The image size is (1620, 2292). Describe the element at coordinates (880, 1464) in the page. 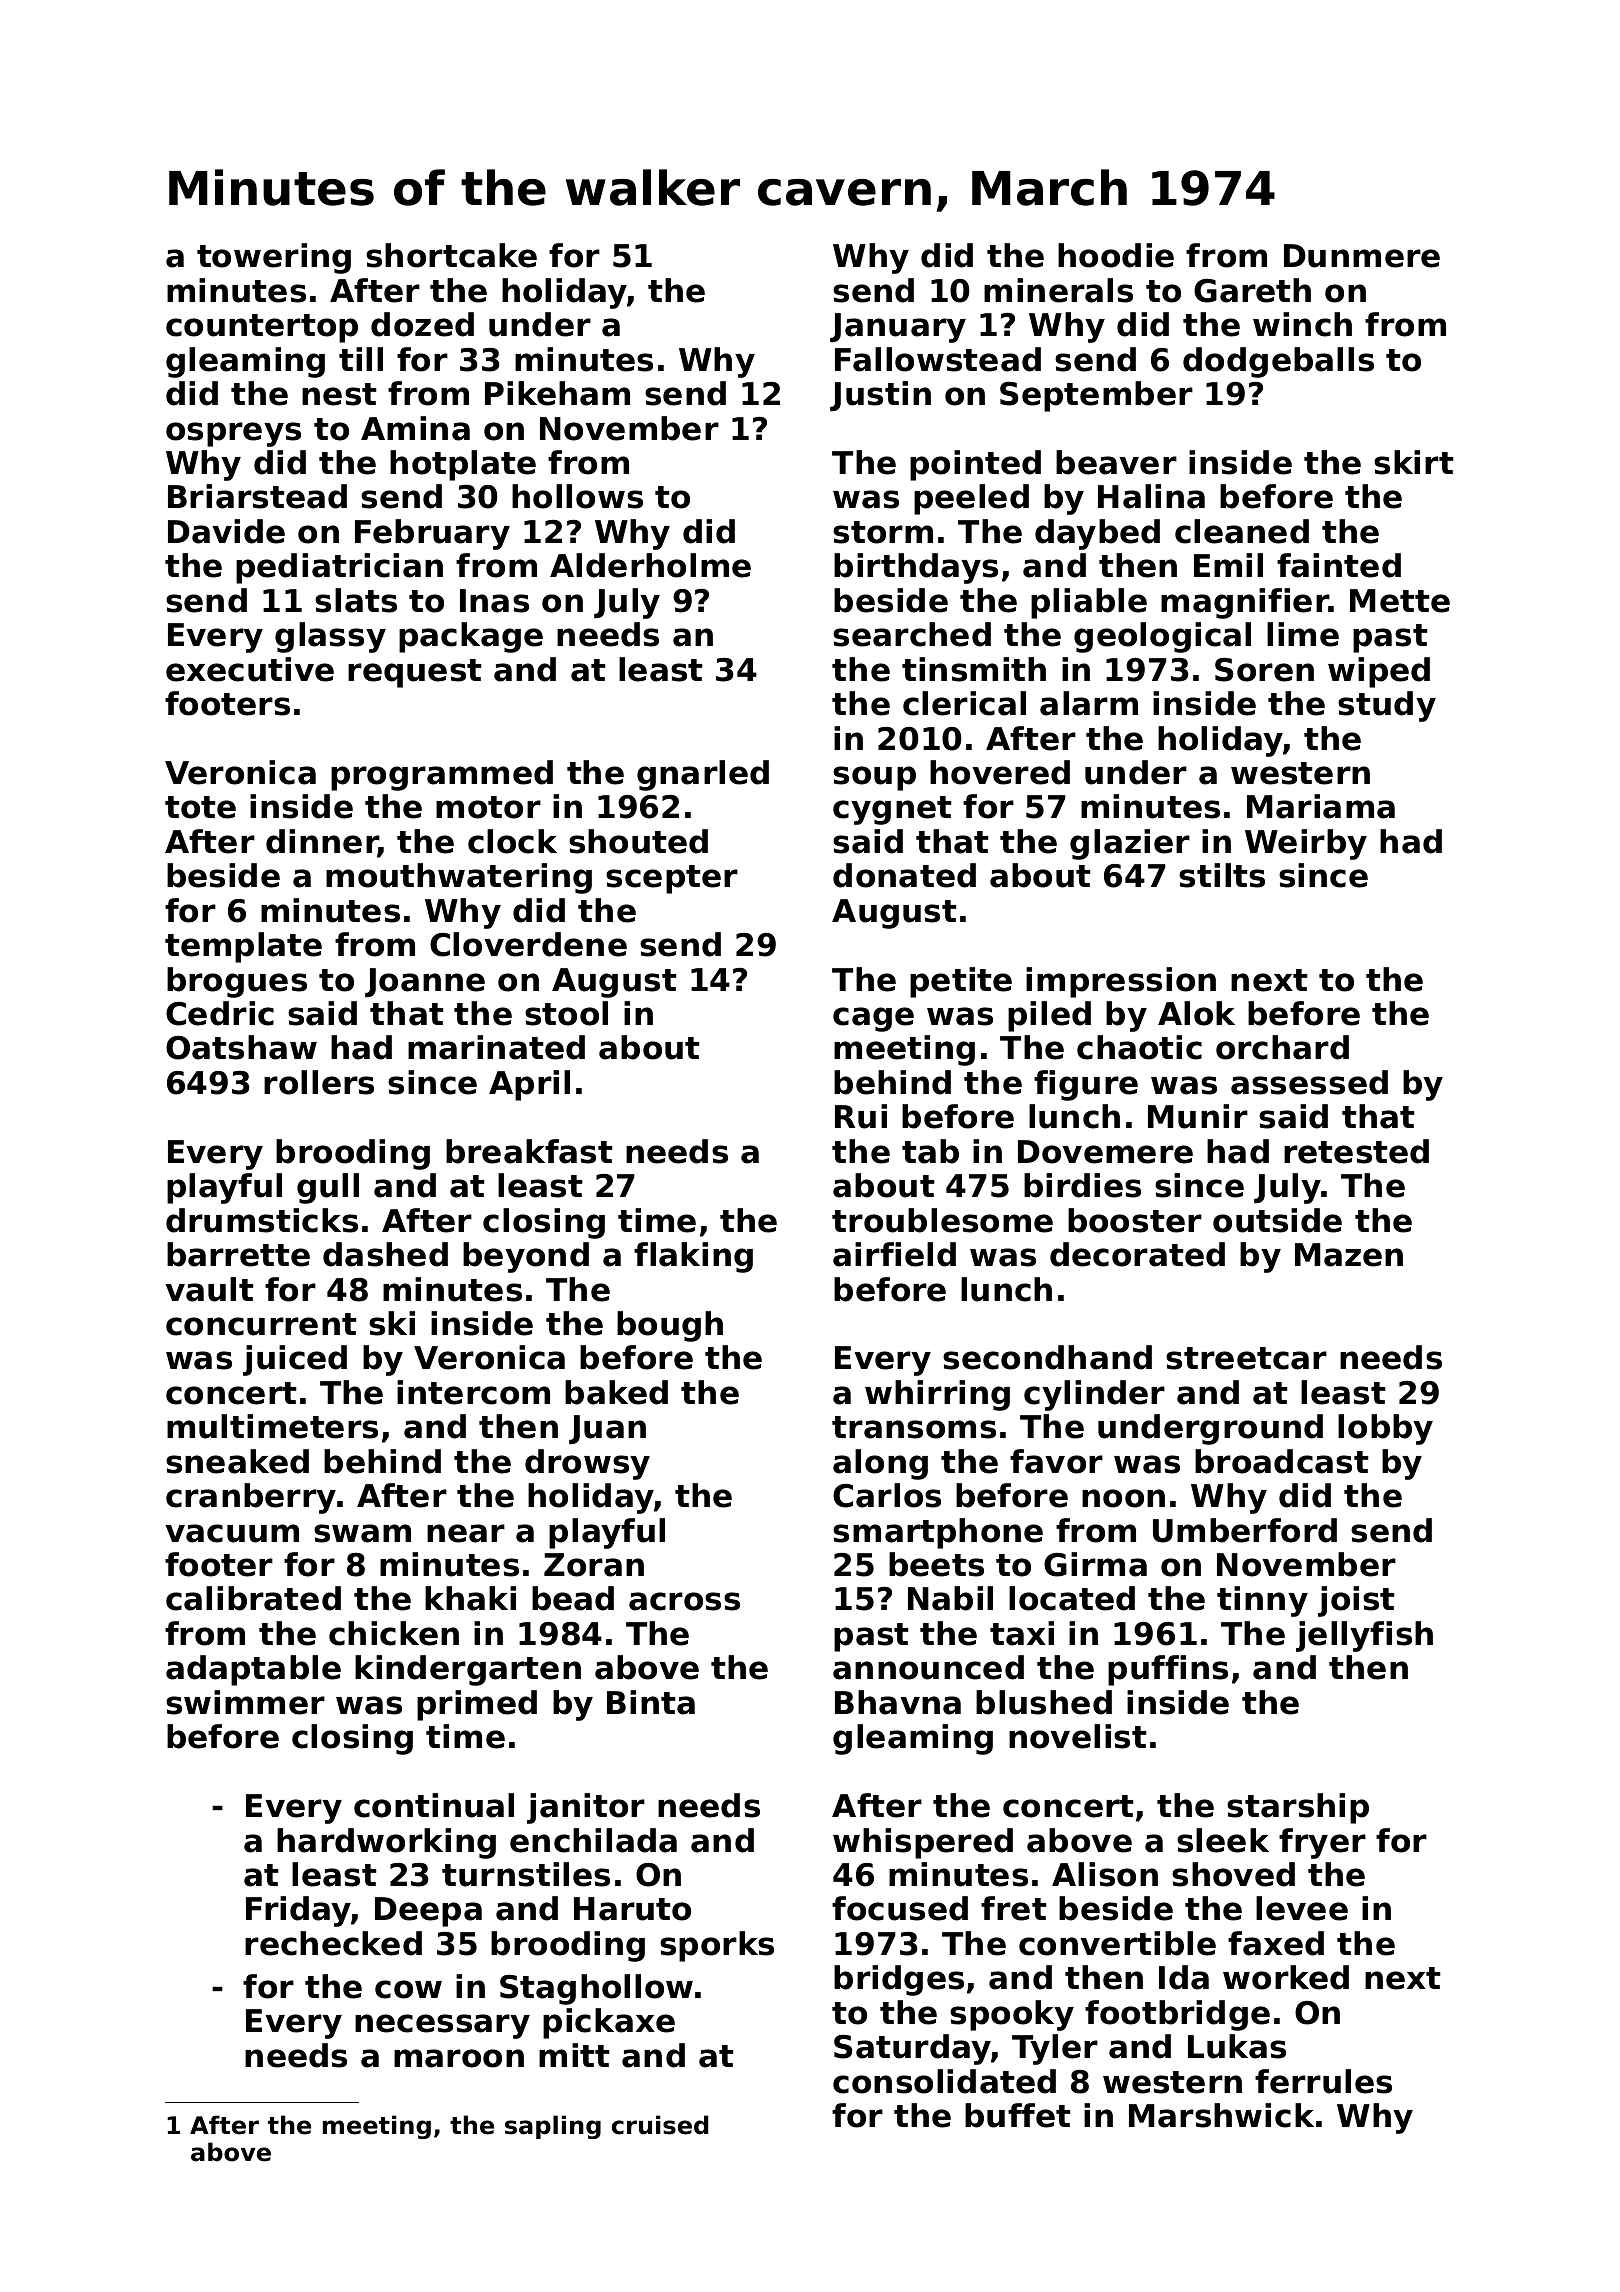

I see `along` at that location.
